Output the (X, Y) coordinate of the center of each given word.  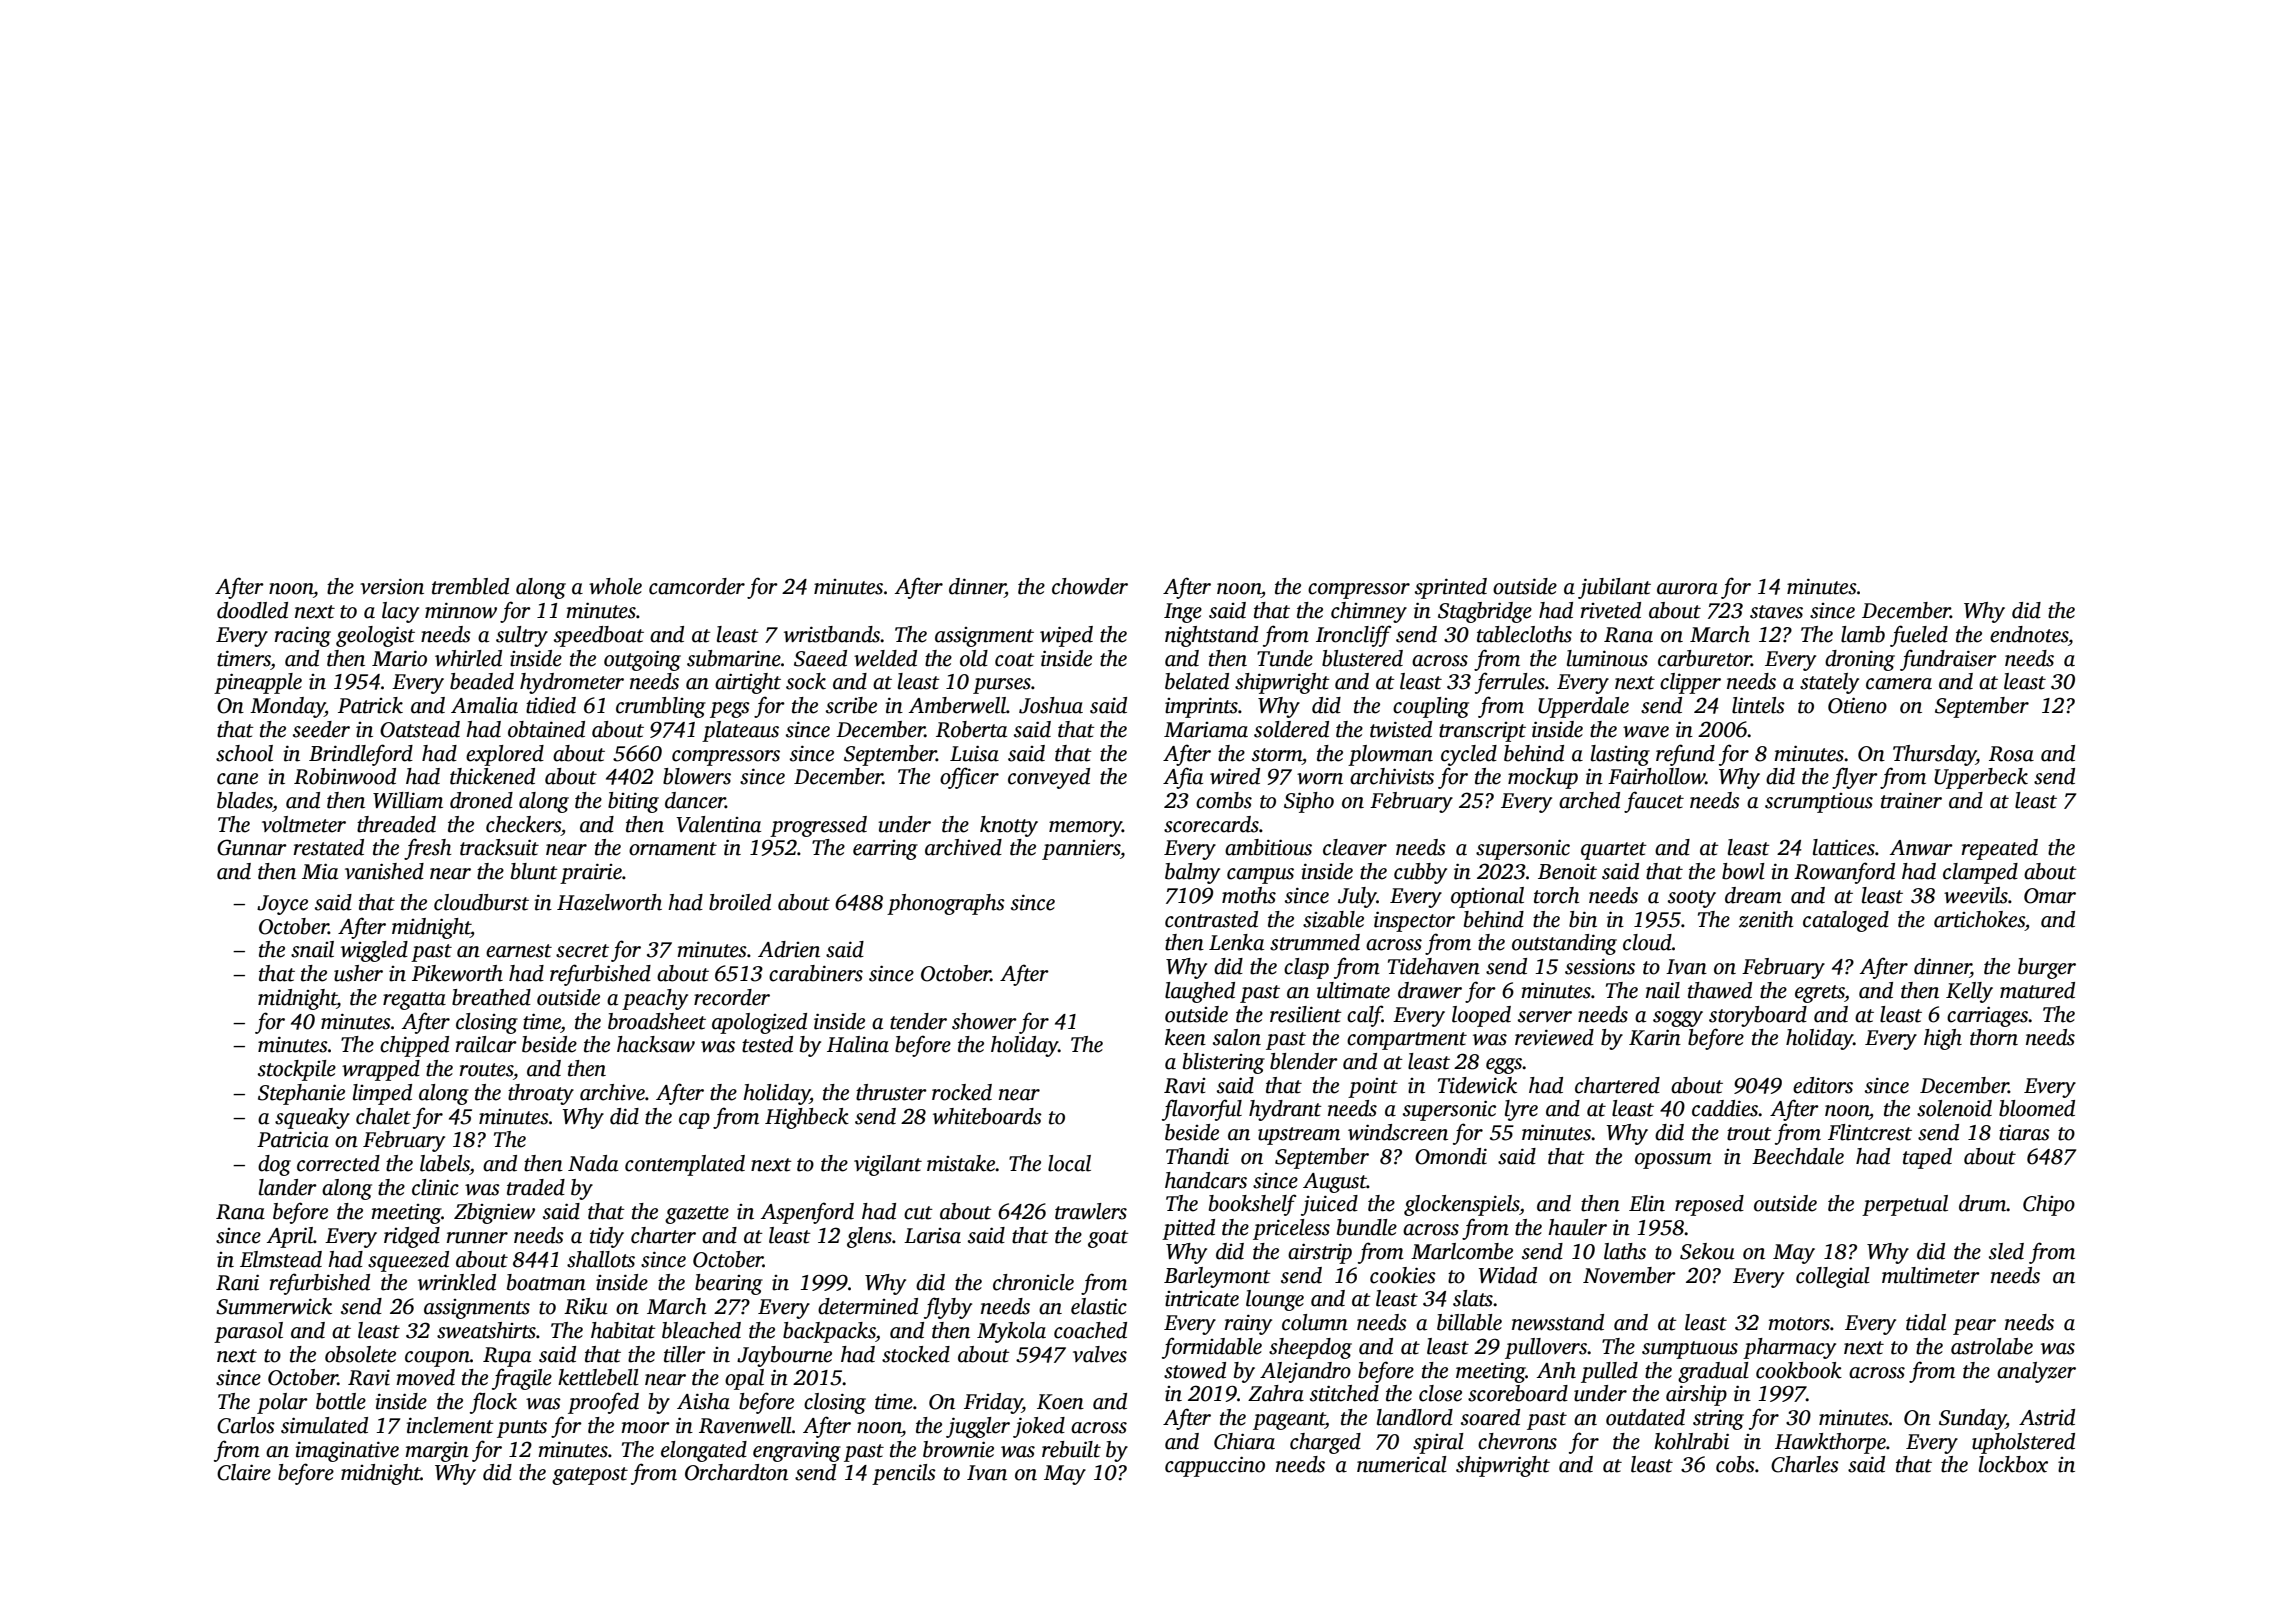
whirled (468, 658)
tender (918, 1021)
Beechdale (1798, 1156)
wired (1235, 776)
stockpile (297, 1070)
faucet (1654, 802)
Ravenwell (745, 1425)
